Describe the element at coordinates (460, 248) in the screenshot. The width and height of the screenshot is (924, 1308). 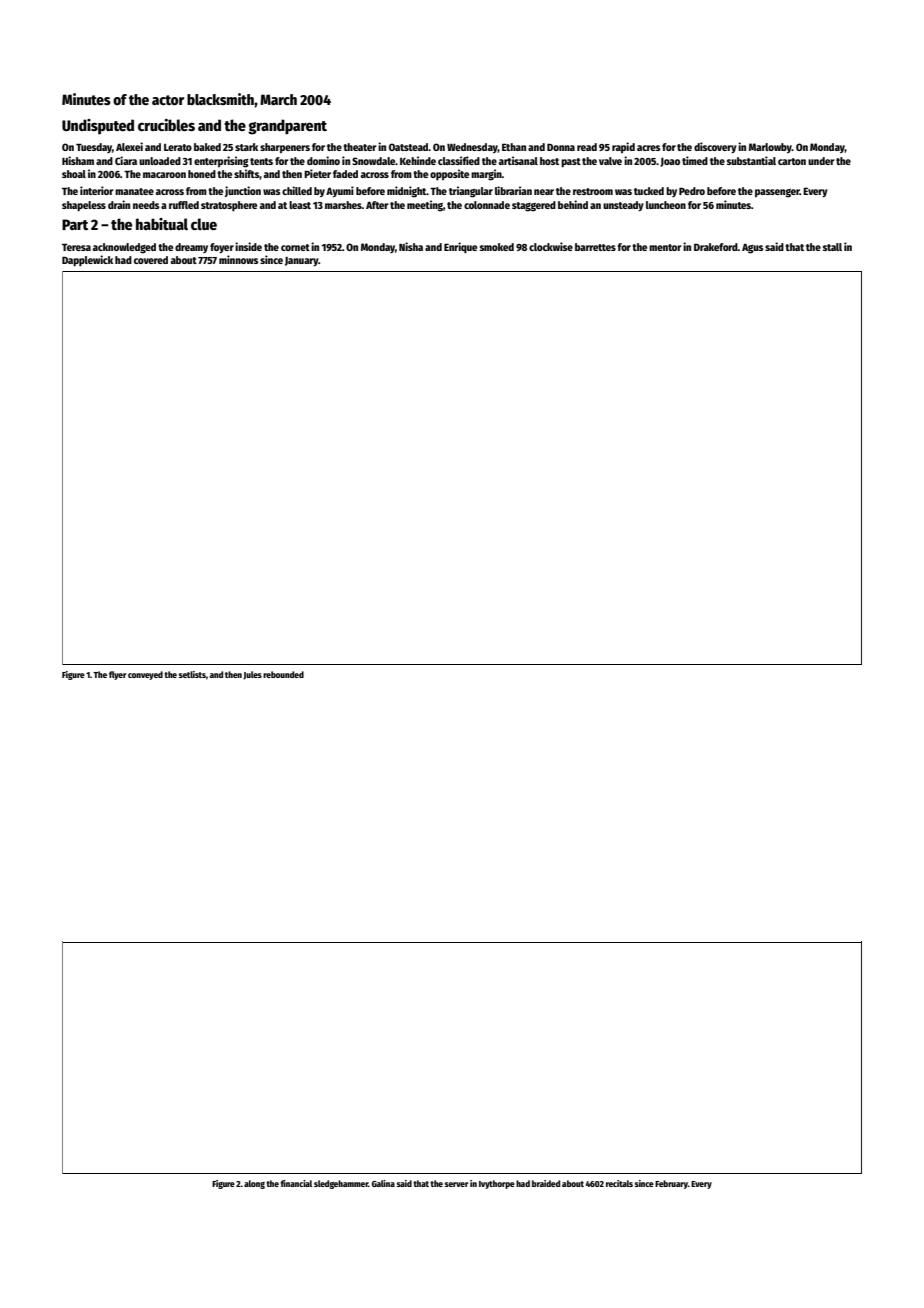
I see `Enrique` at that location.
